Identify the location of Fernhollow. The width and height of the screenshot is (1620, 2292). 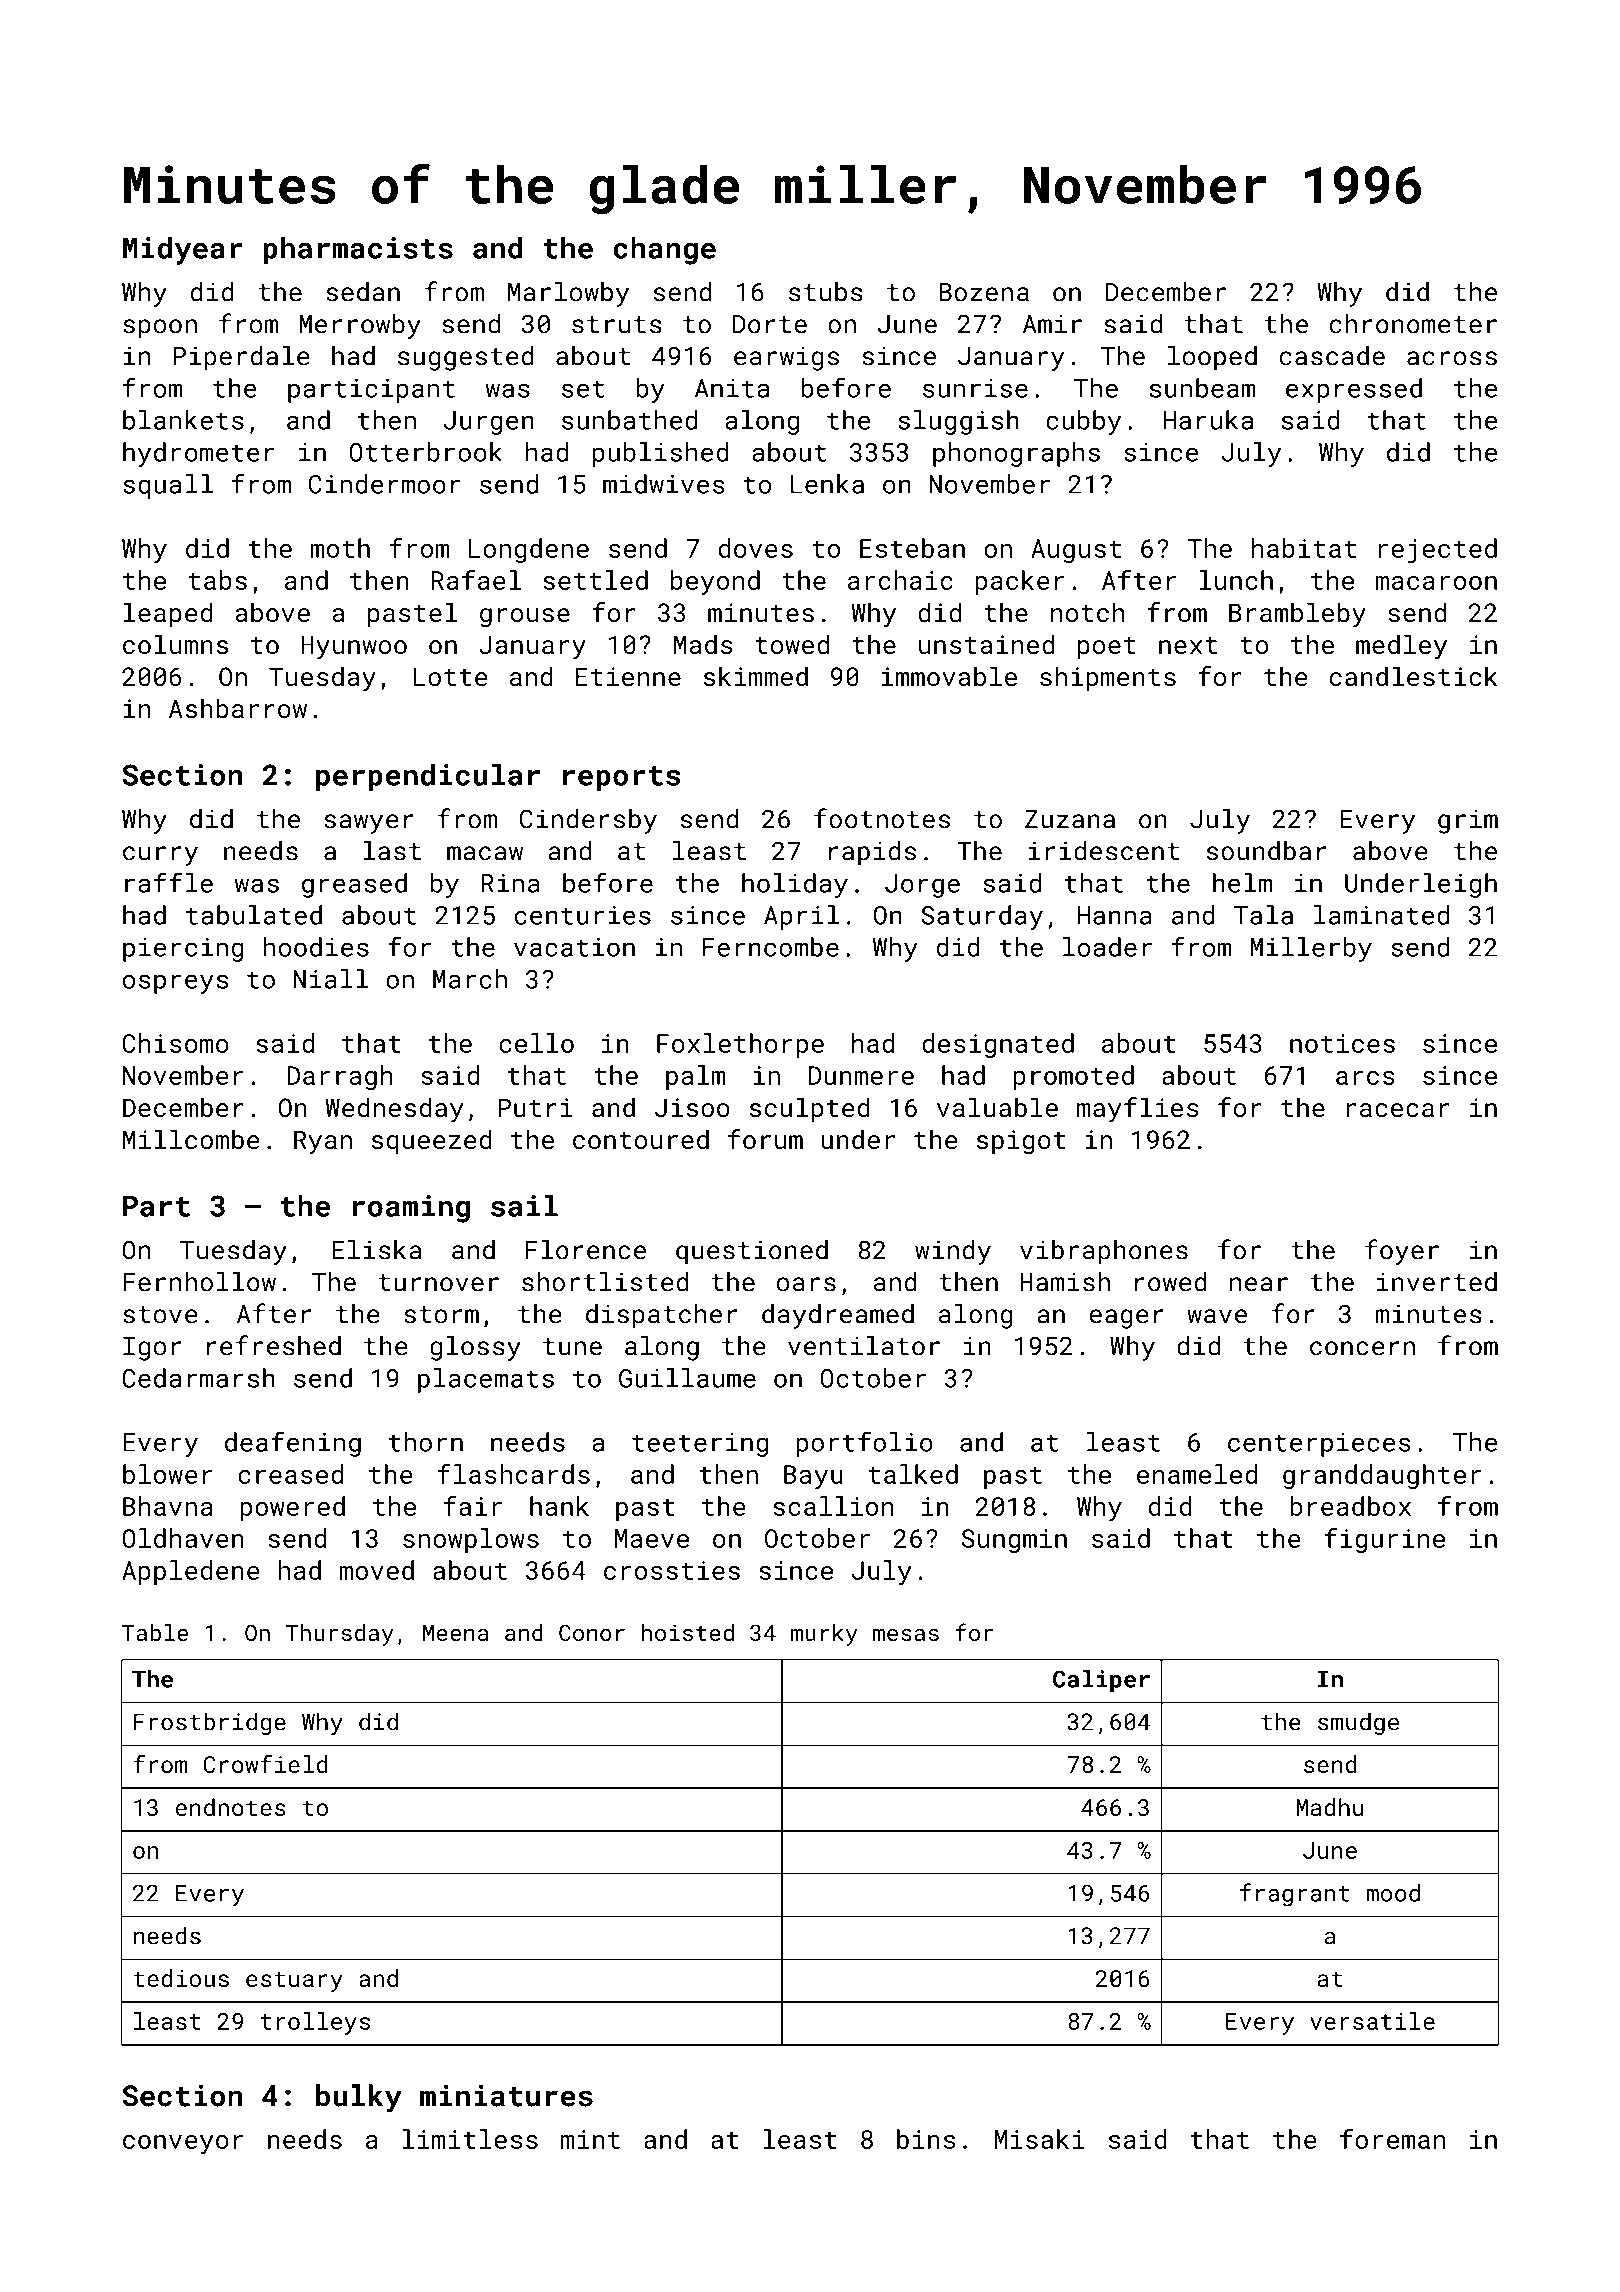
(199, 1282).
